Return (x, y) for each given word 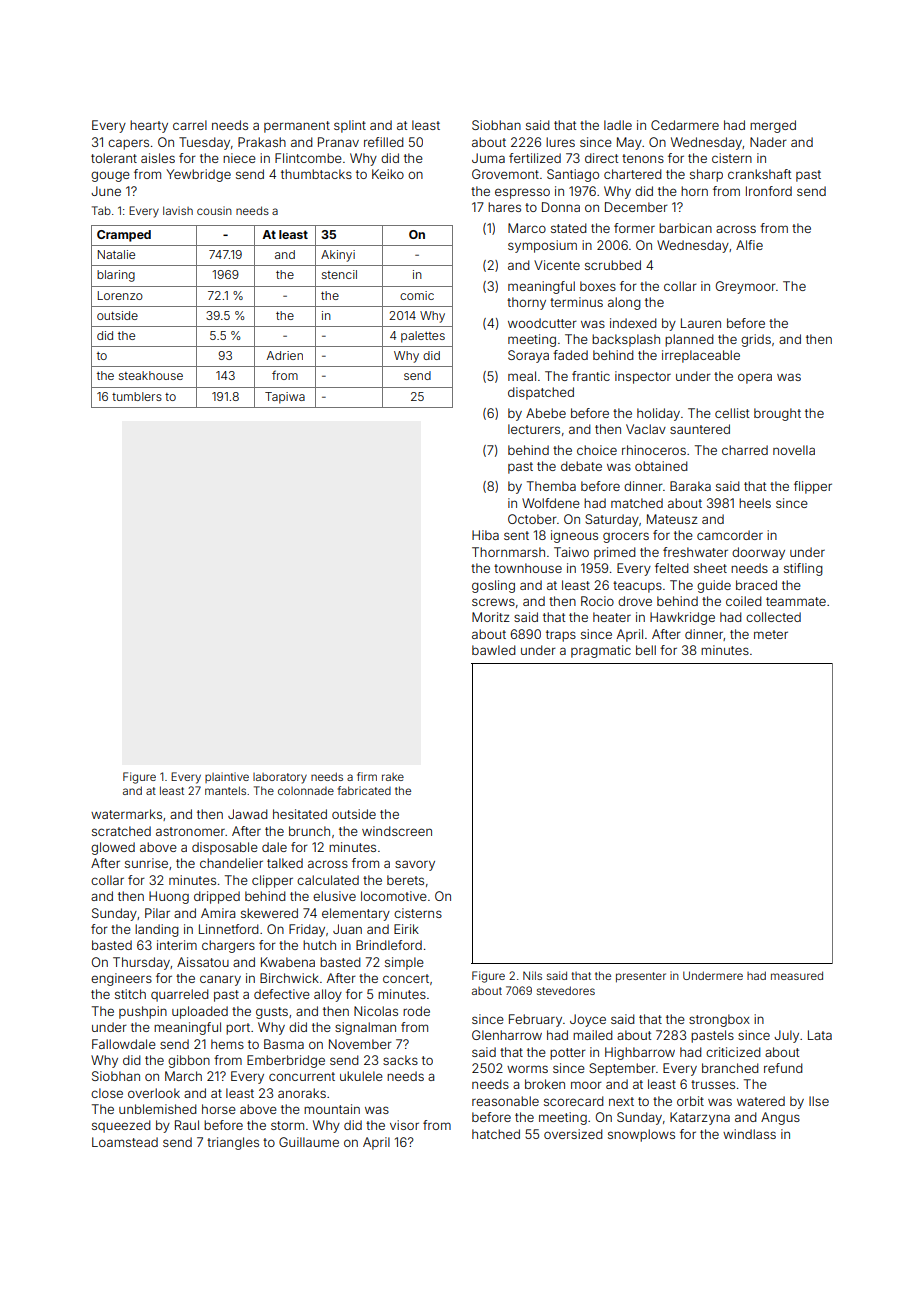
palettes (423, 337)
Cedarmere (685, 125)
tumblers (137, 396)
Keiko (388, 174)
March (183, 1076)
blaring (116, 276)
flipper (813, 487)
